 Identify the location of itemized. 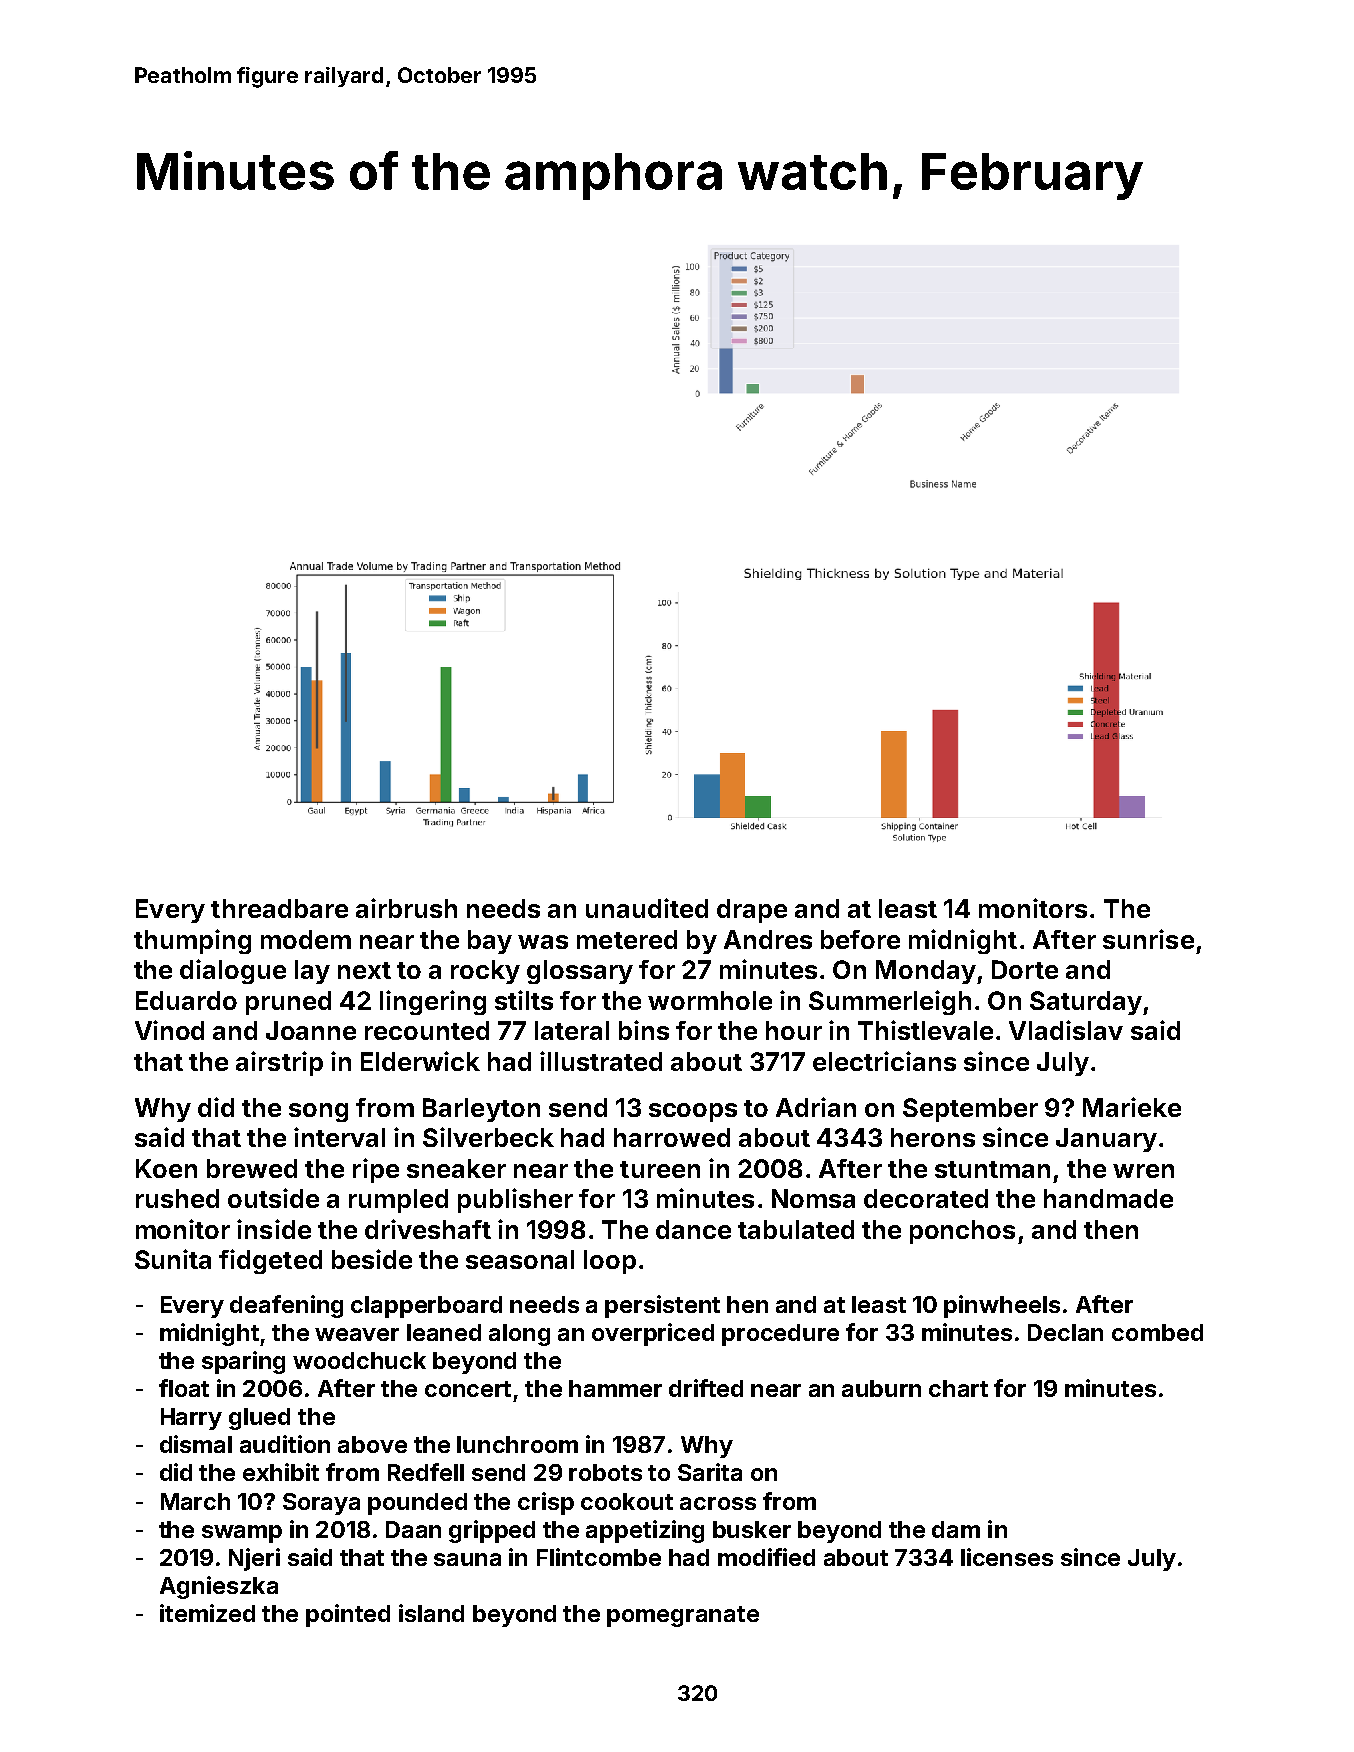
(207, 1613).
